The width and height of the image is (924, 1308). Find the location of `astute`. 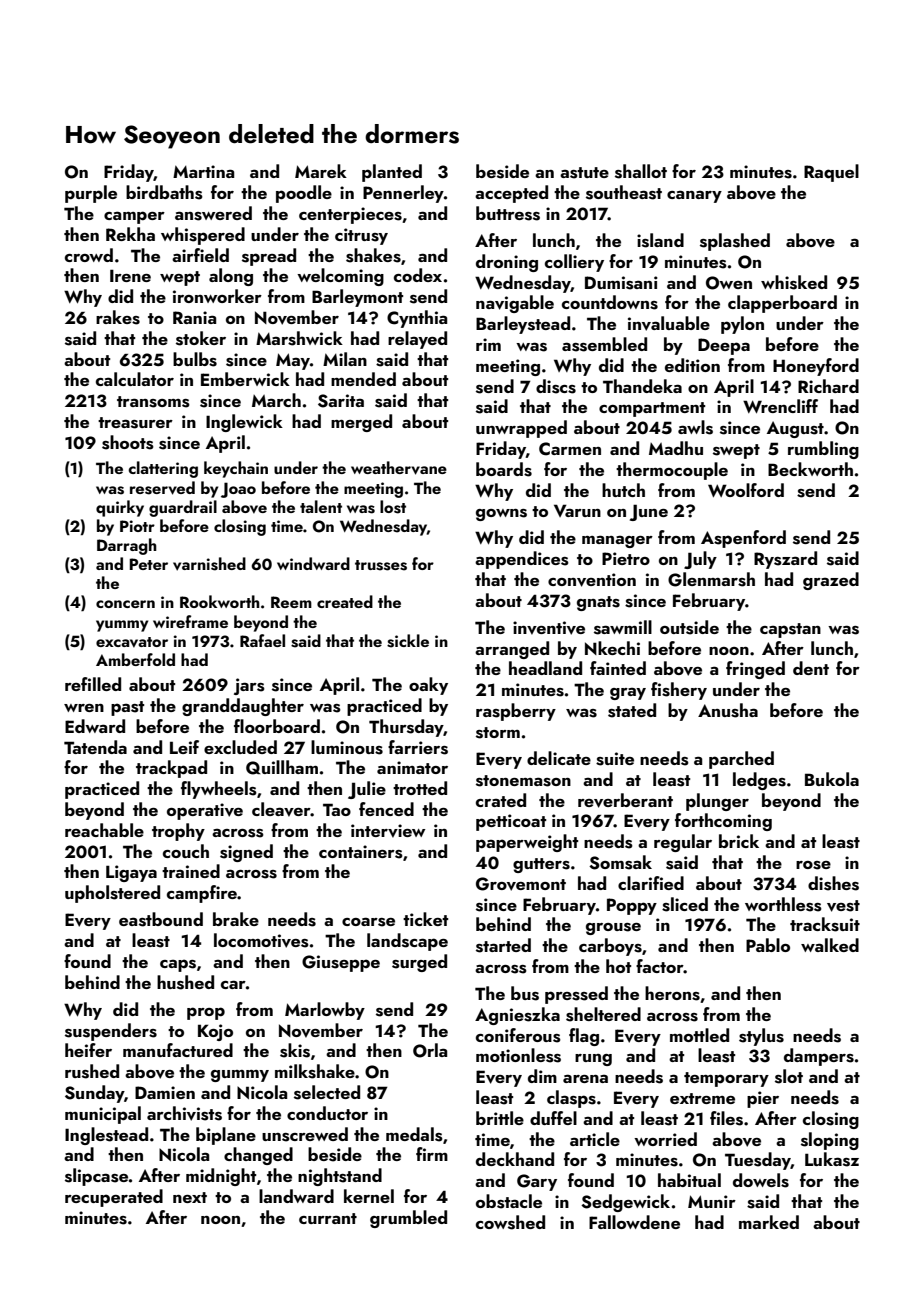

astute is located at coordinates (584, 173).
